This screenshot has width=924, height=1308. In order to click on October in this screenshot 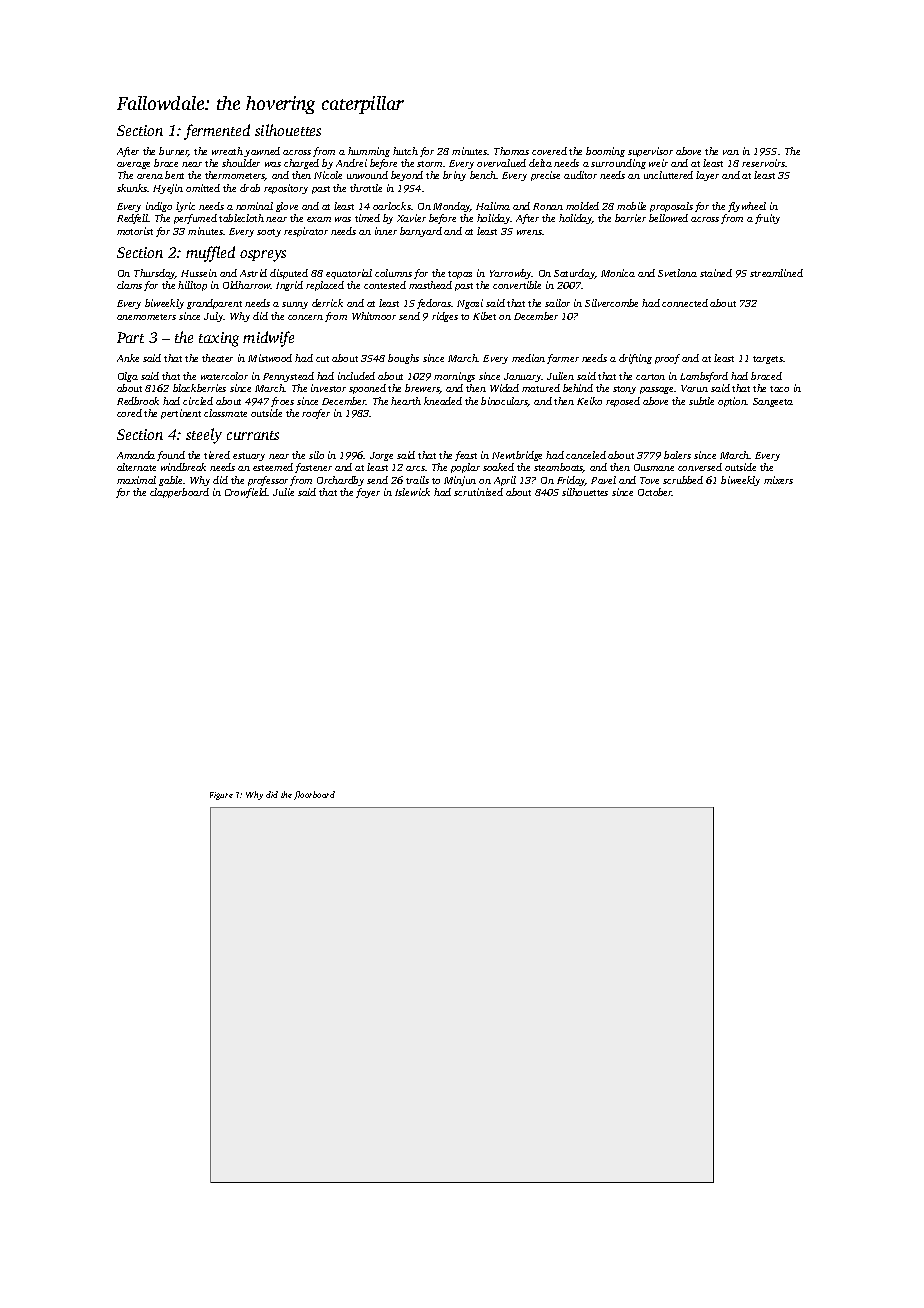, I will do `click(655, 492)`.
